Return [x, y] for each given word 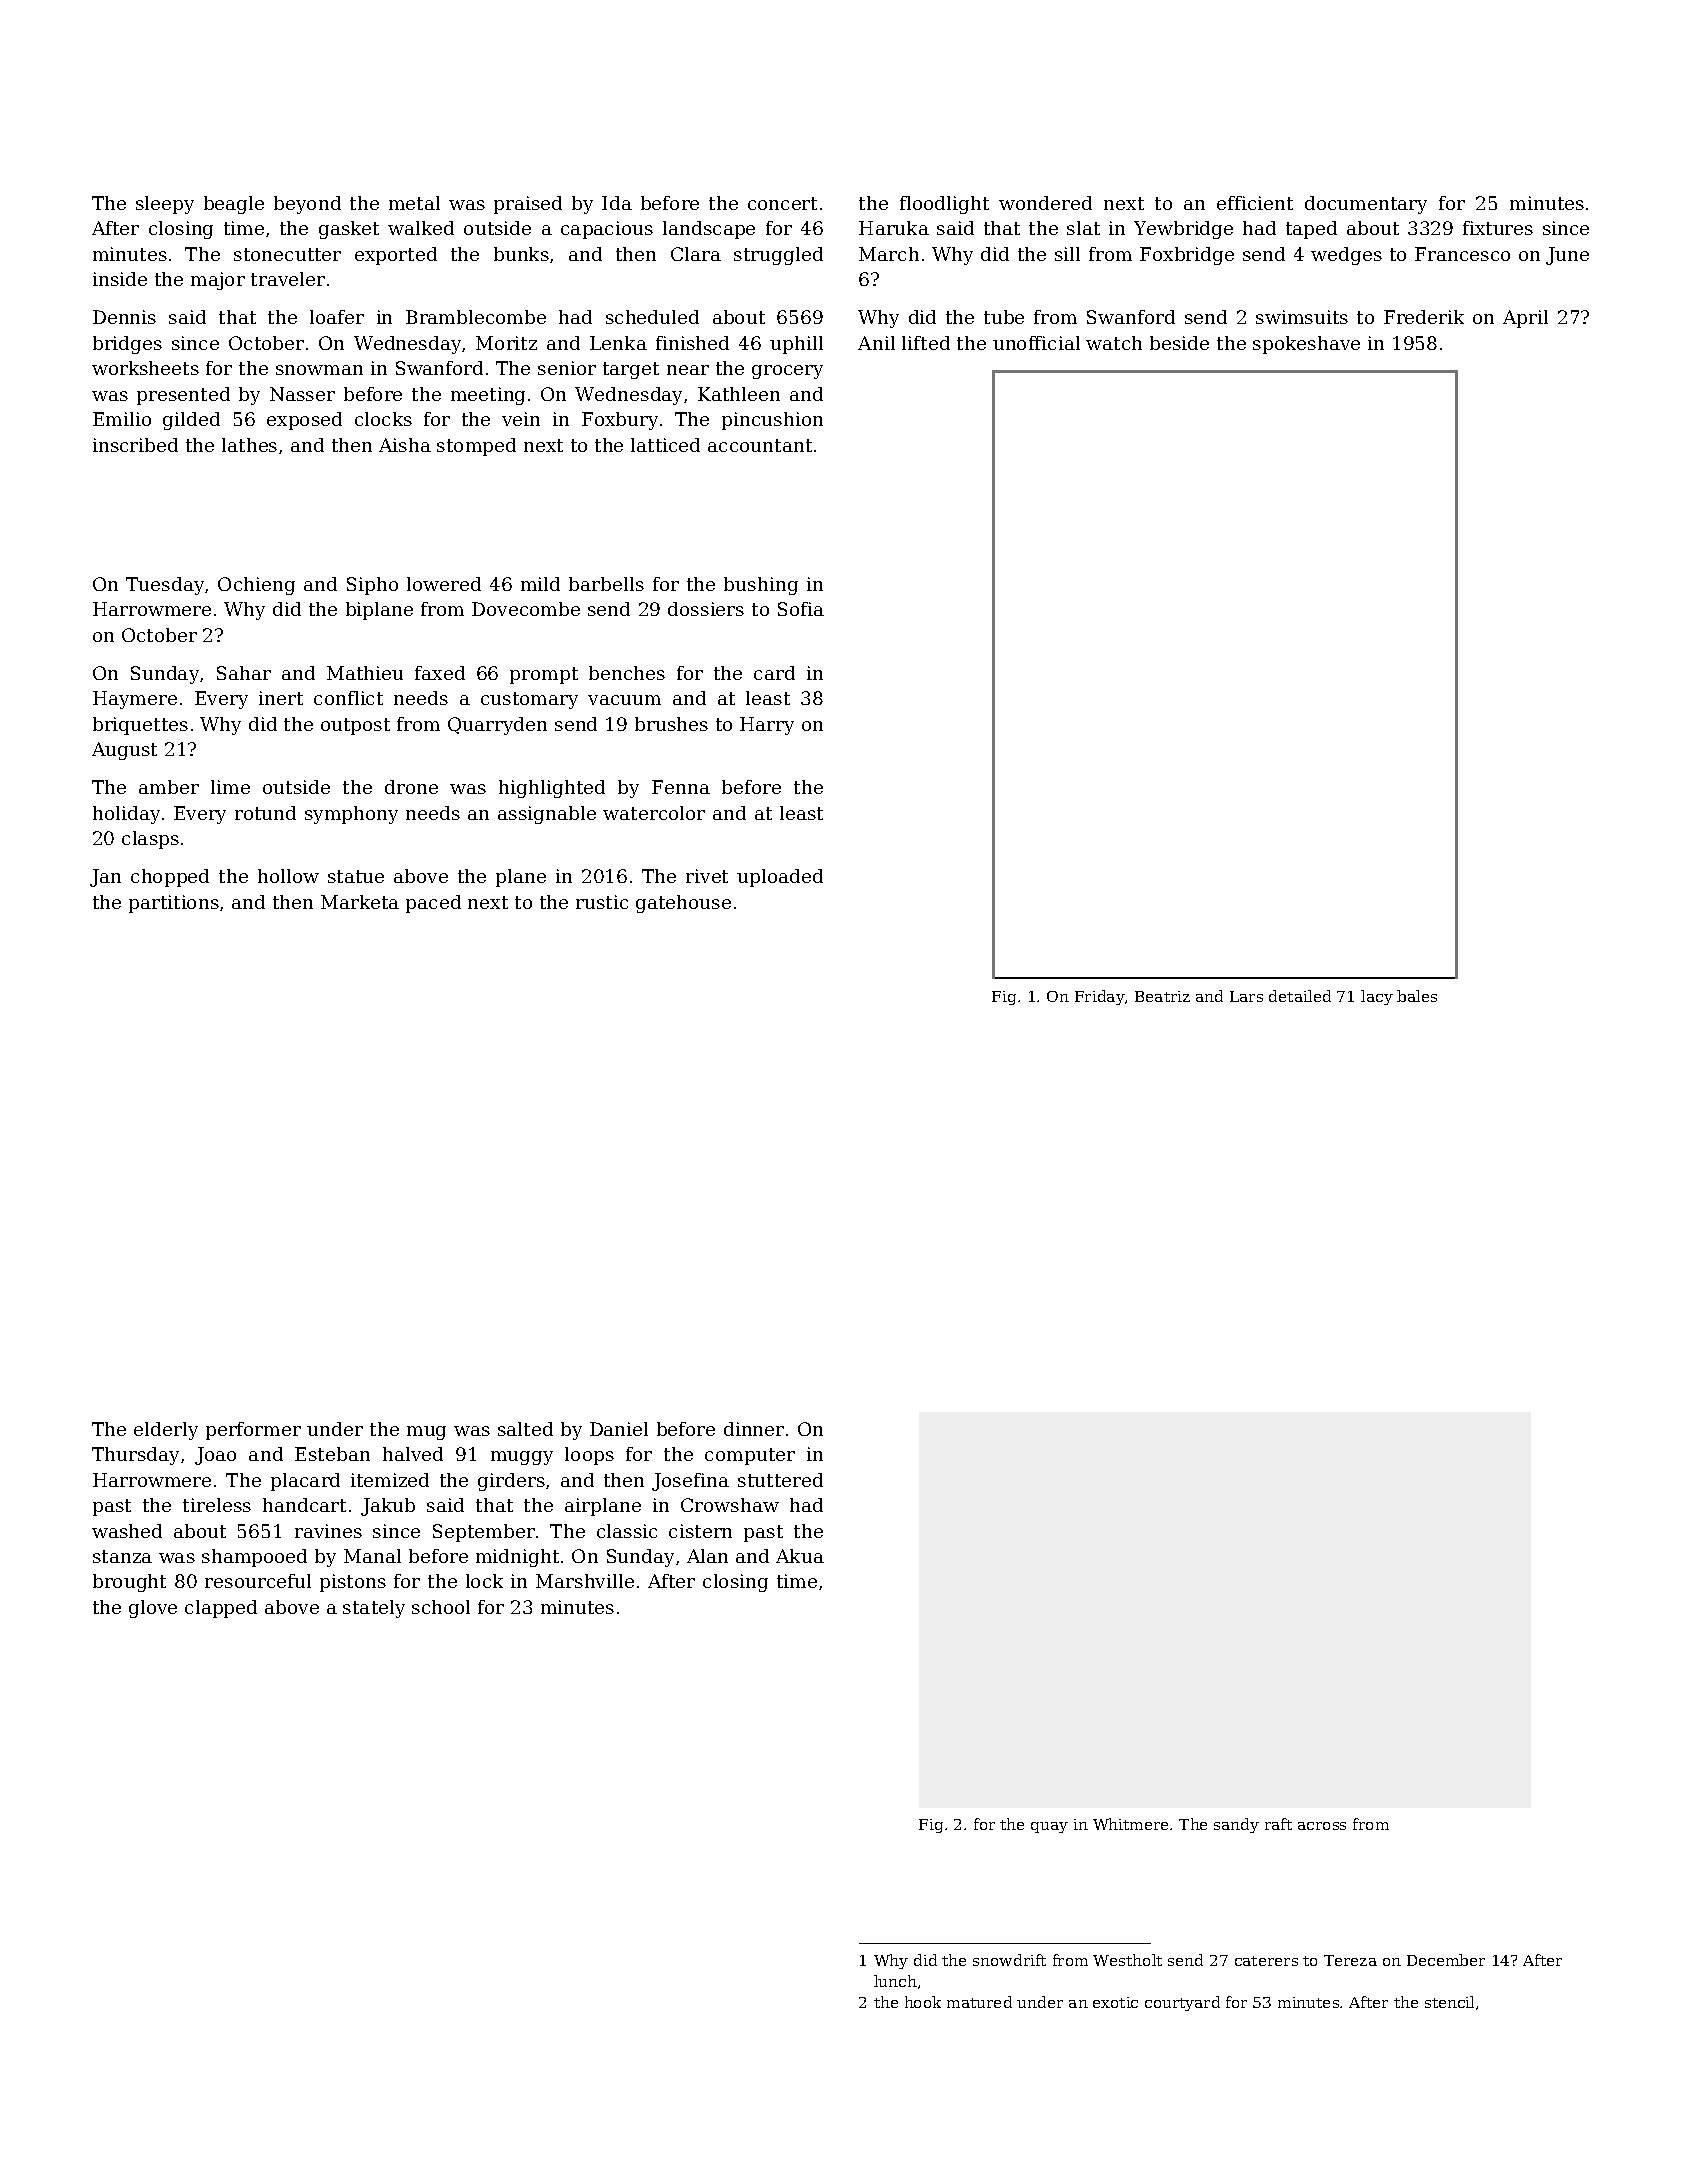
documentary [1366, 205]
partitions [174, 904]
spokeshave [1306, 345]
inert [281, 698]
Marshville [585, 1581]
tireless [217, 1505]
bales [1417, 996]
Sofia [801, 609]
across [1322, 1826]
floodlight [944, 205]
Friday [1100, 997]
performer [253, 1431]
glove [153, 1609]
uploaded [780, 878]
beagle [234, 205]
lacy [1377, 997]
